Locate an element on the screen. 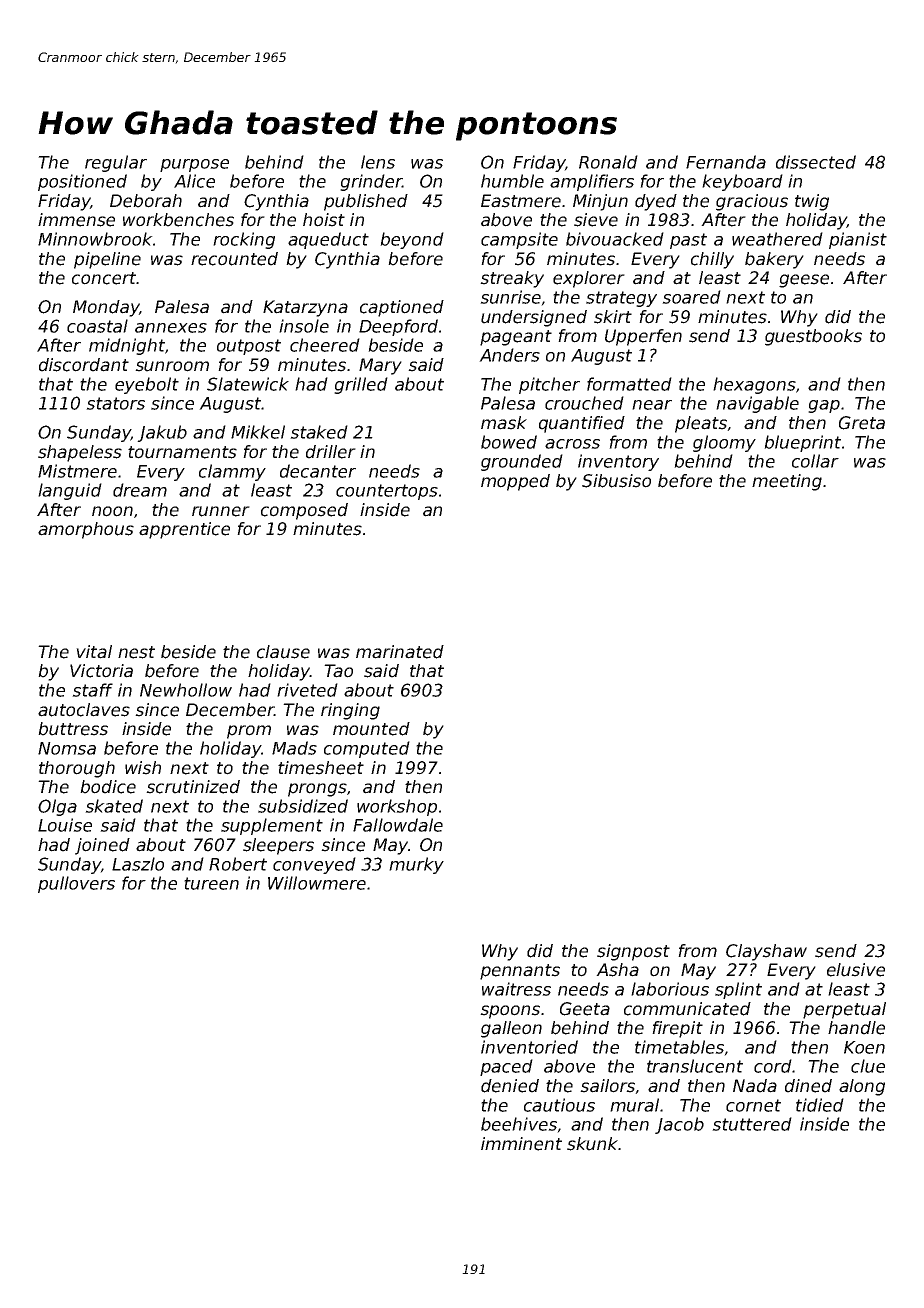 This screenshot has height=1308, width=924. marinated is located at coordinates (400, 652).
